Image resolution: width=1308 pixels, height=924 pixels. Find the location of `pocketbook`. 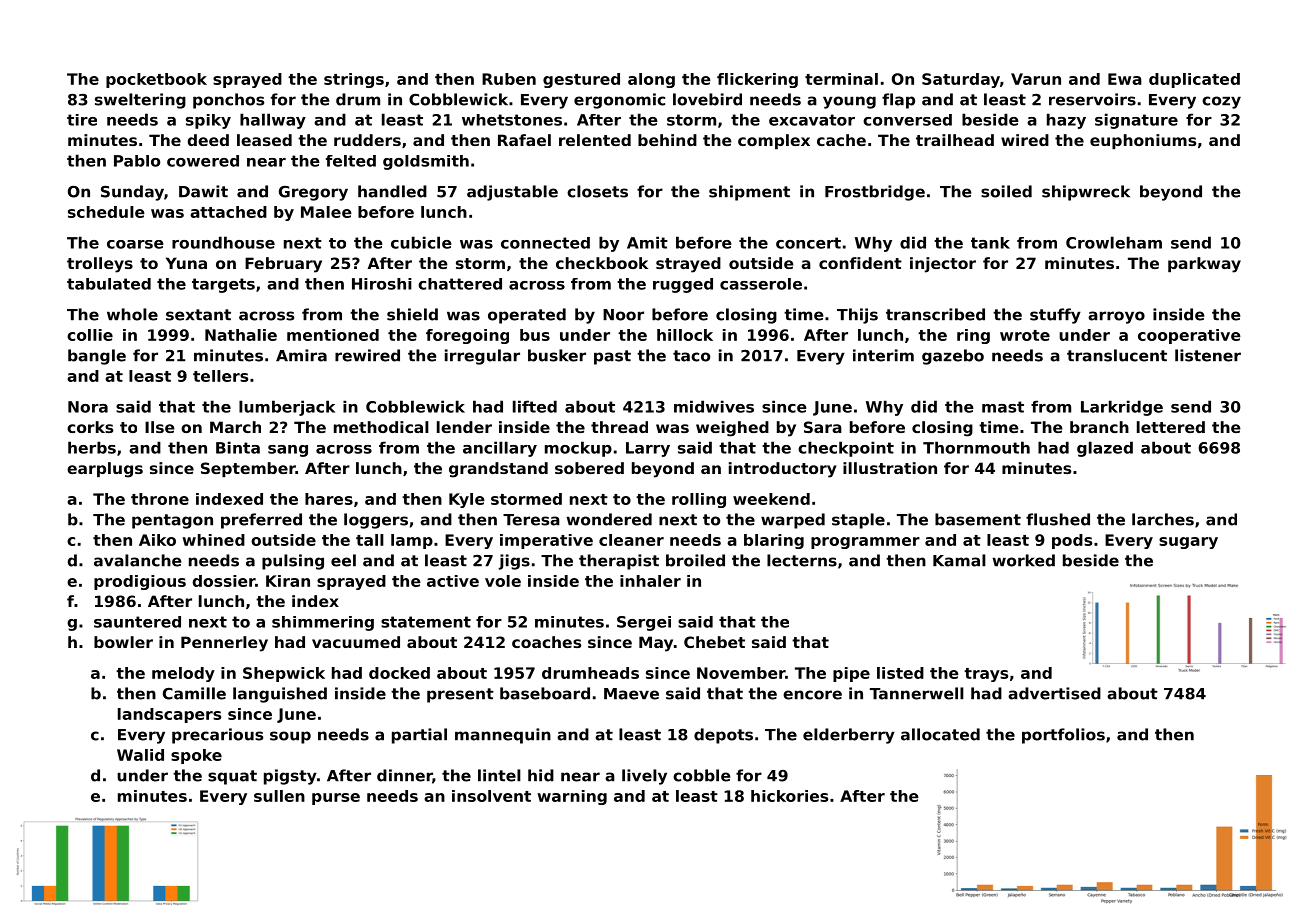

pocketbook is located at coordinates (156, 80).
